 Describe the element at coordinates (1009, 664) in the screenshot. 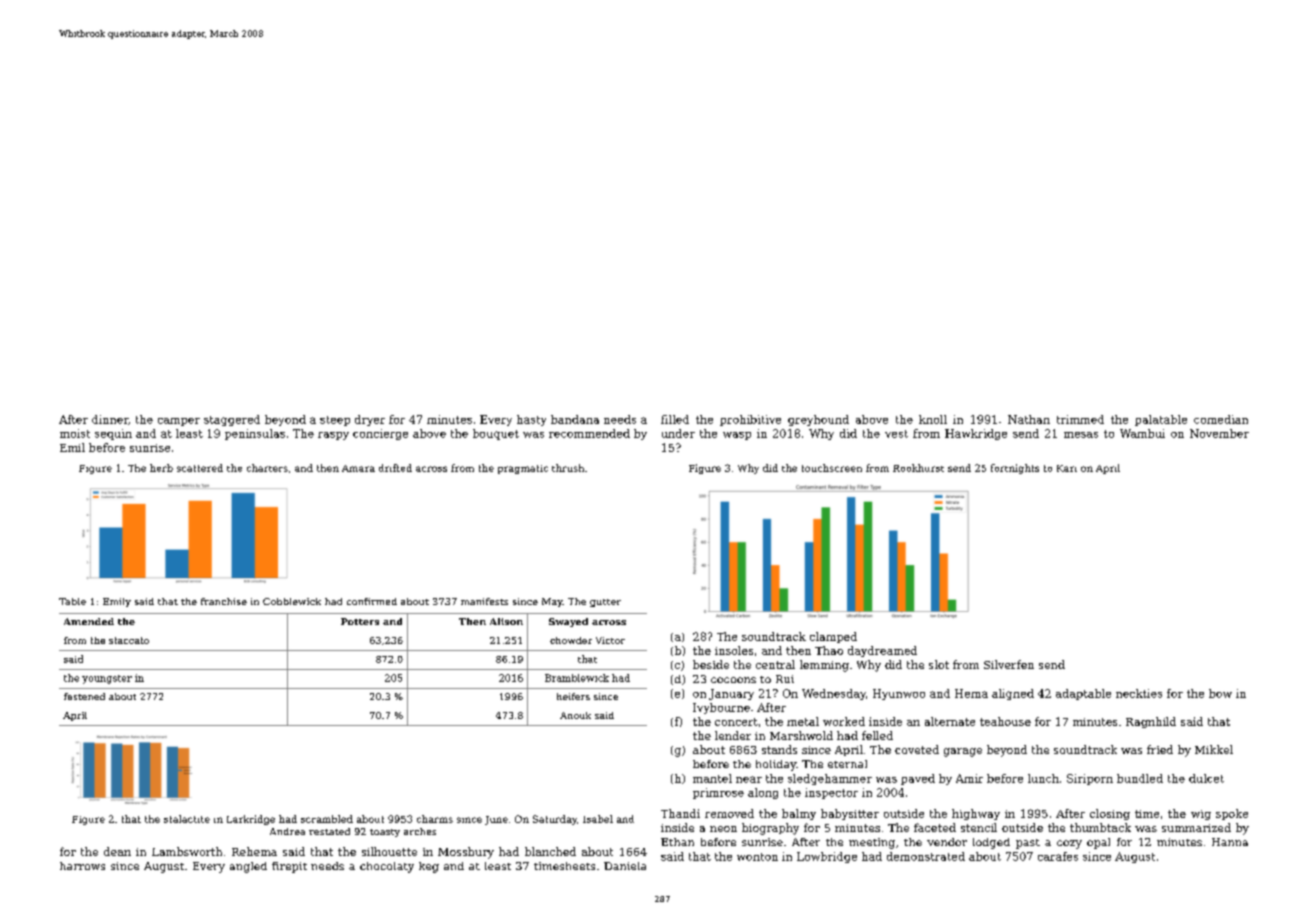

I see `Silverfen` at that location.
